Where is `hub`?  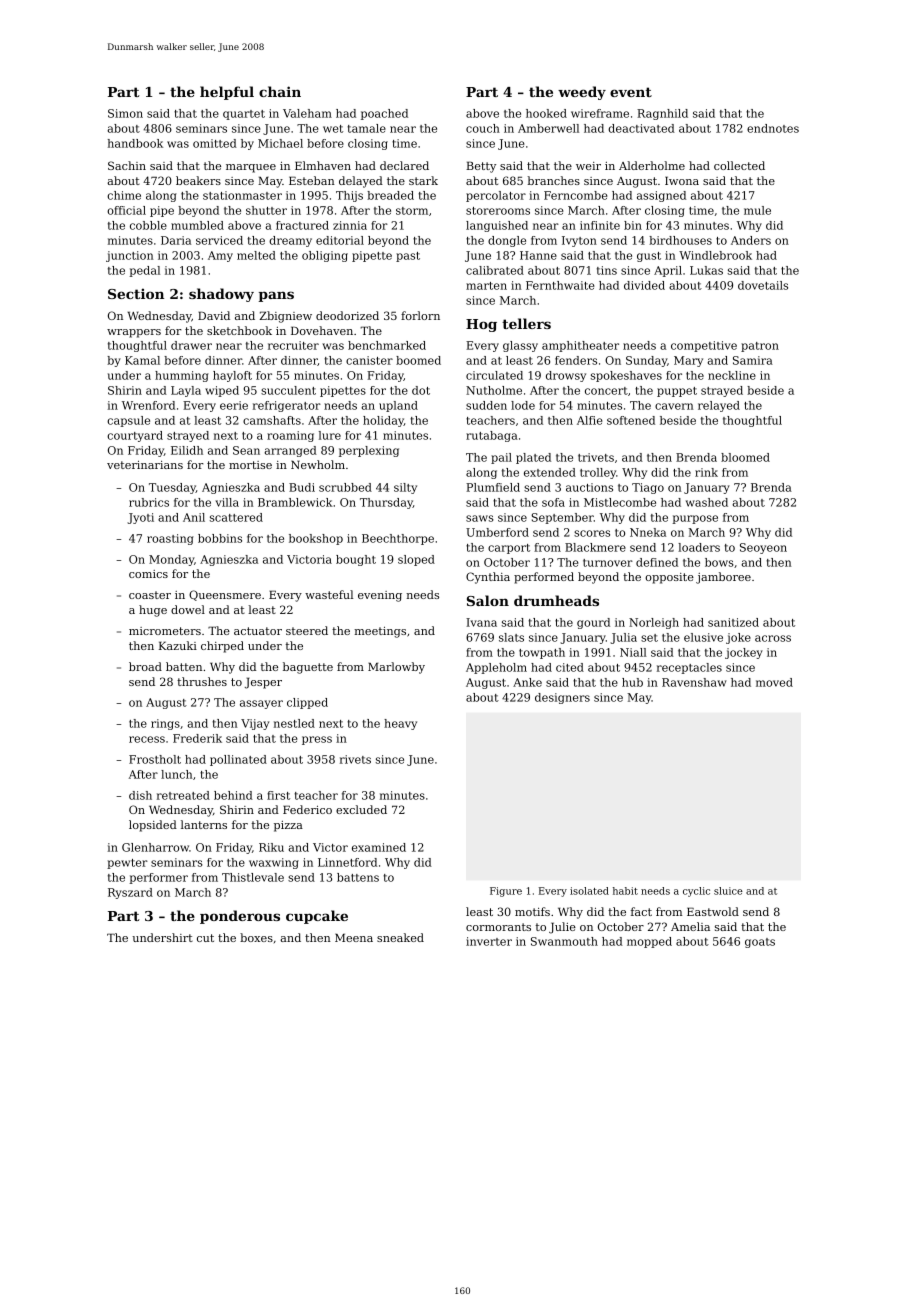 hub is located at coordinates (632, 682).
